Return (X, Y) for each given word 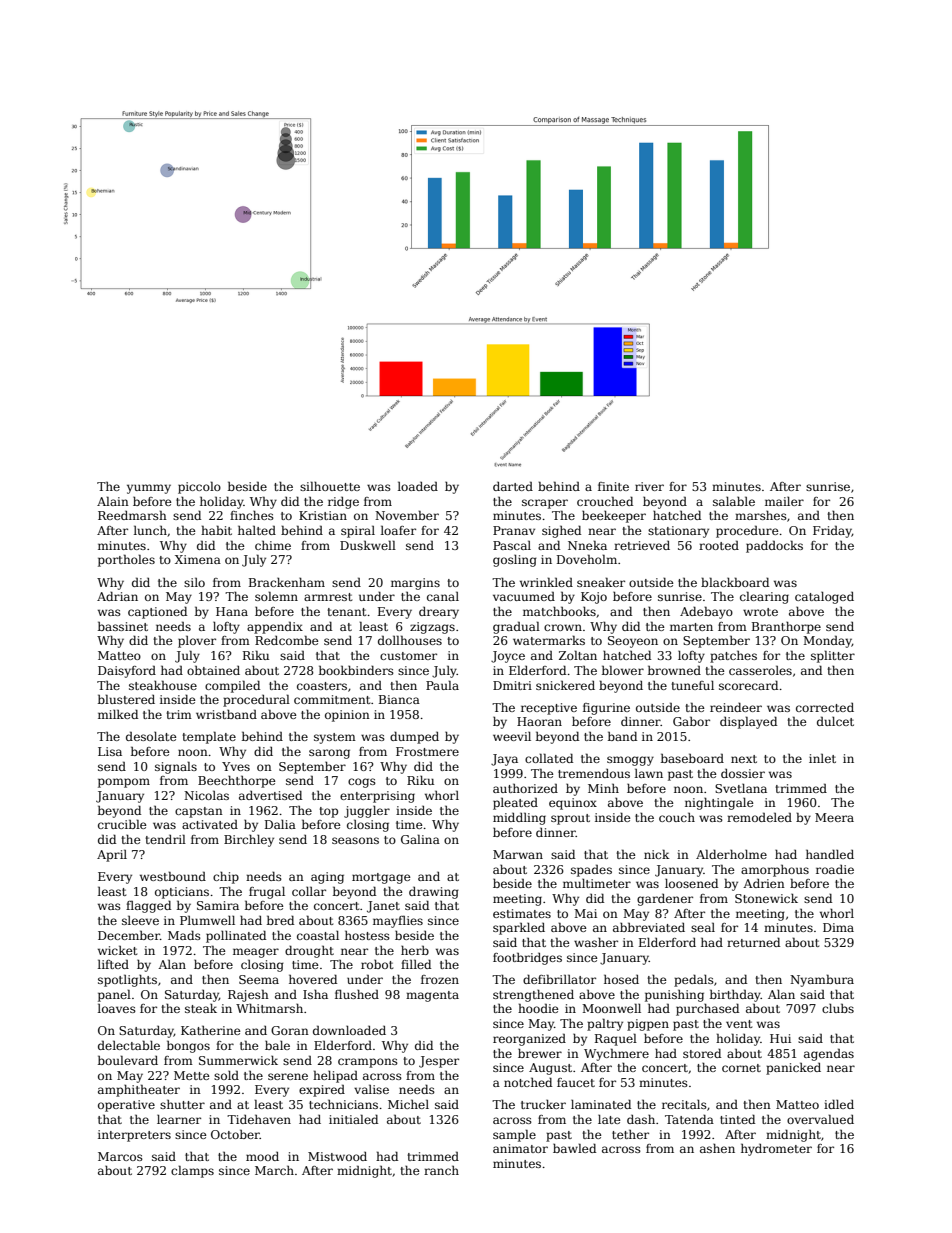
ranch (441, 1170)
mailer (784, 501)
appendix (275, 627)
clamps (192, 1171)
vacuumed (524, 596)
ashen (717, 1148)
